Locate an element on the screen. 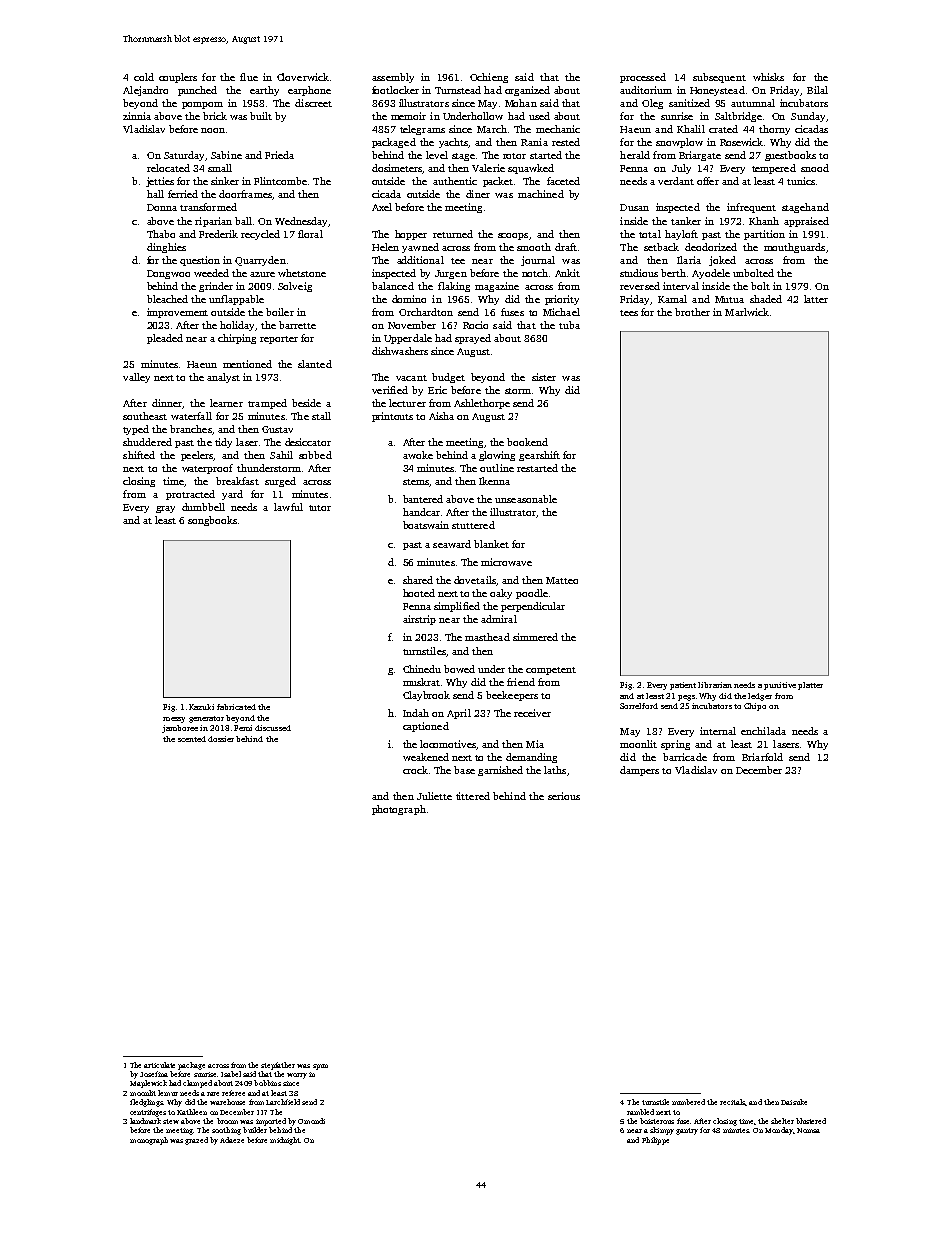 The image size is (952, 1233). punched is located at coordinates (197, 91).
